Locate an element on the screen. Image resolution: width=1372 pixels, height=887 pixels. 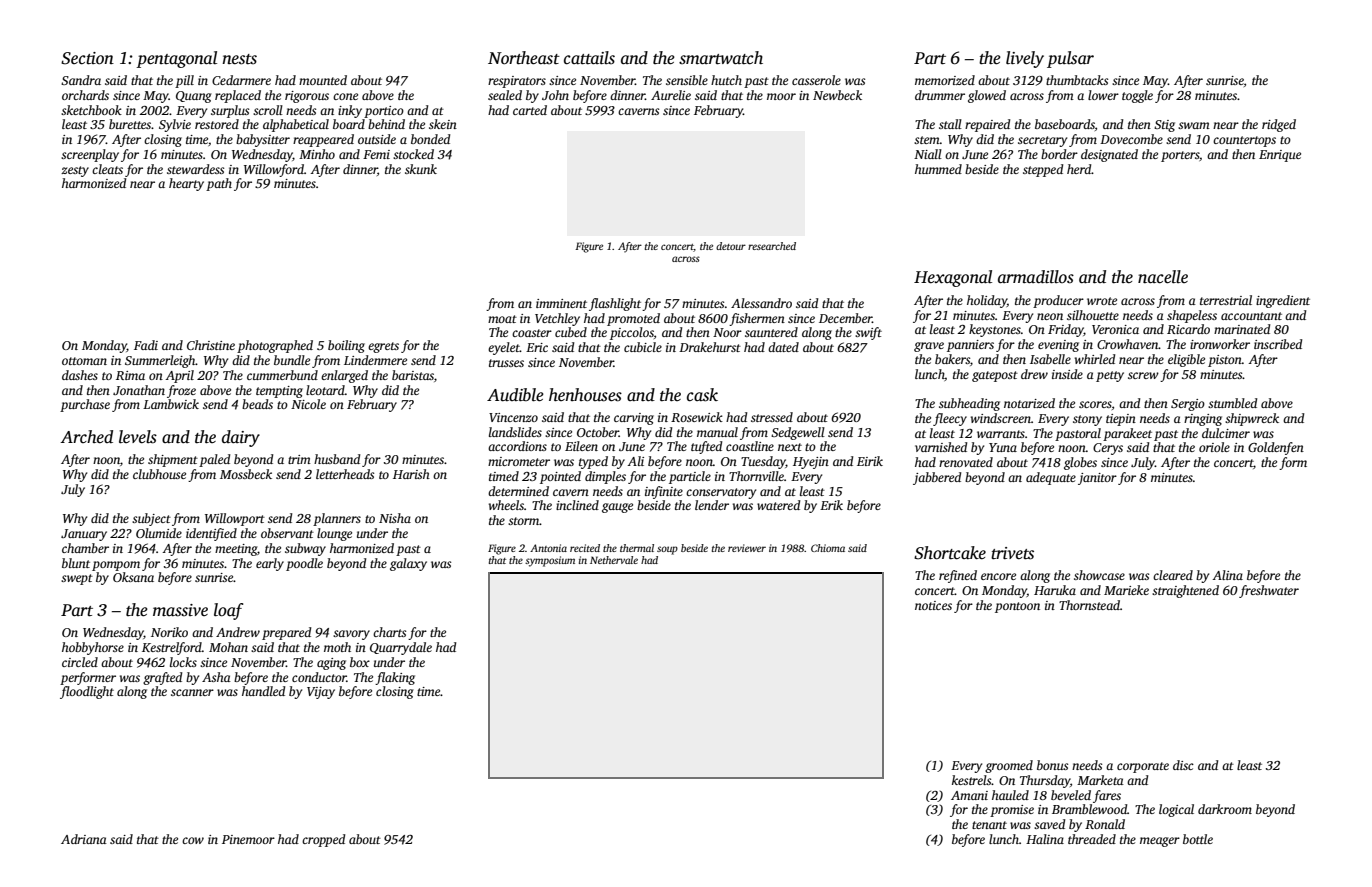
skunk is located at coordinates (421, 169).
